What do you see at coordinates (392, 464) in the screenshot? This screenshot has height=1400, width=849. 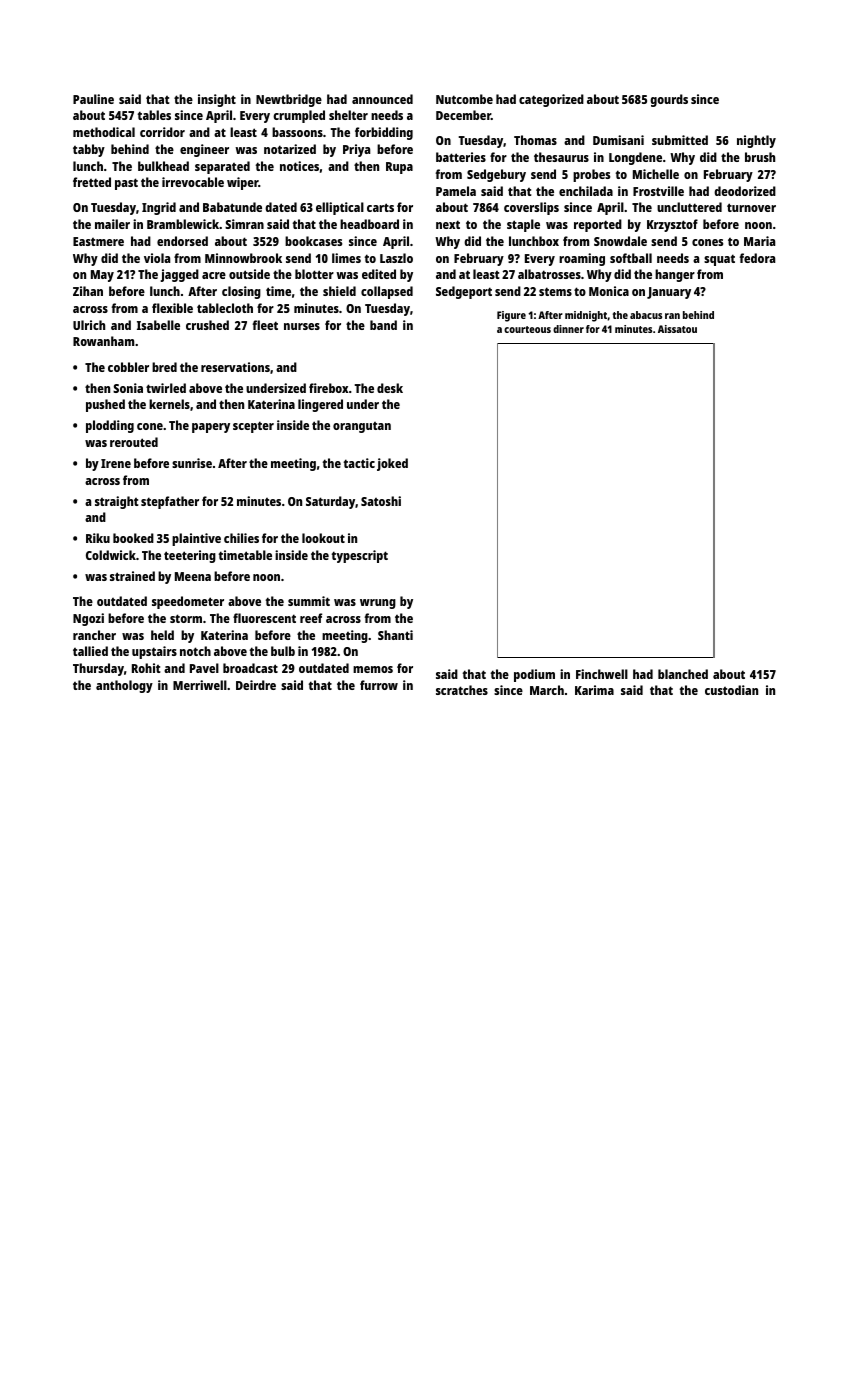 I see `joked` at bounding box center [392, 464].
